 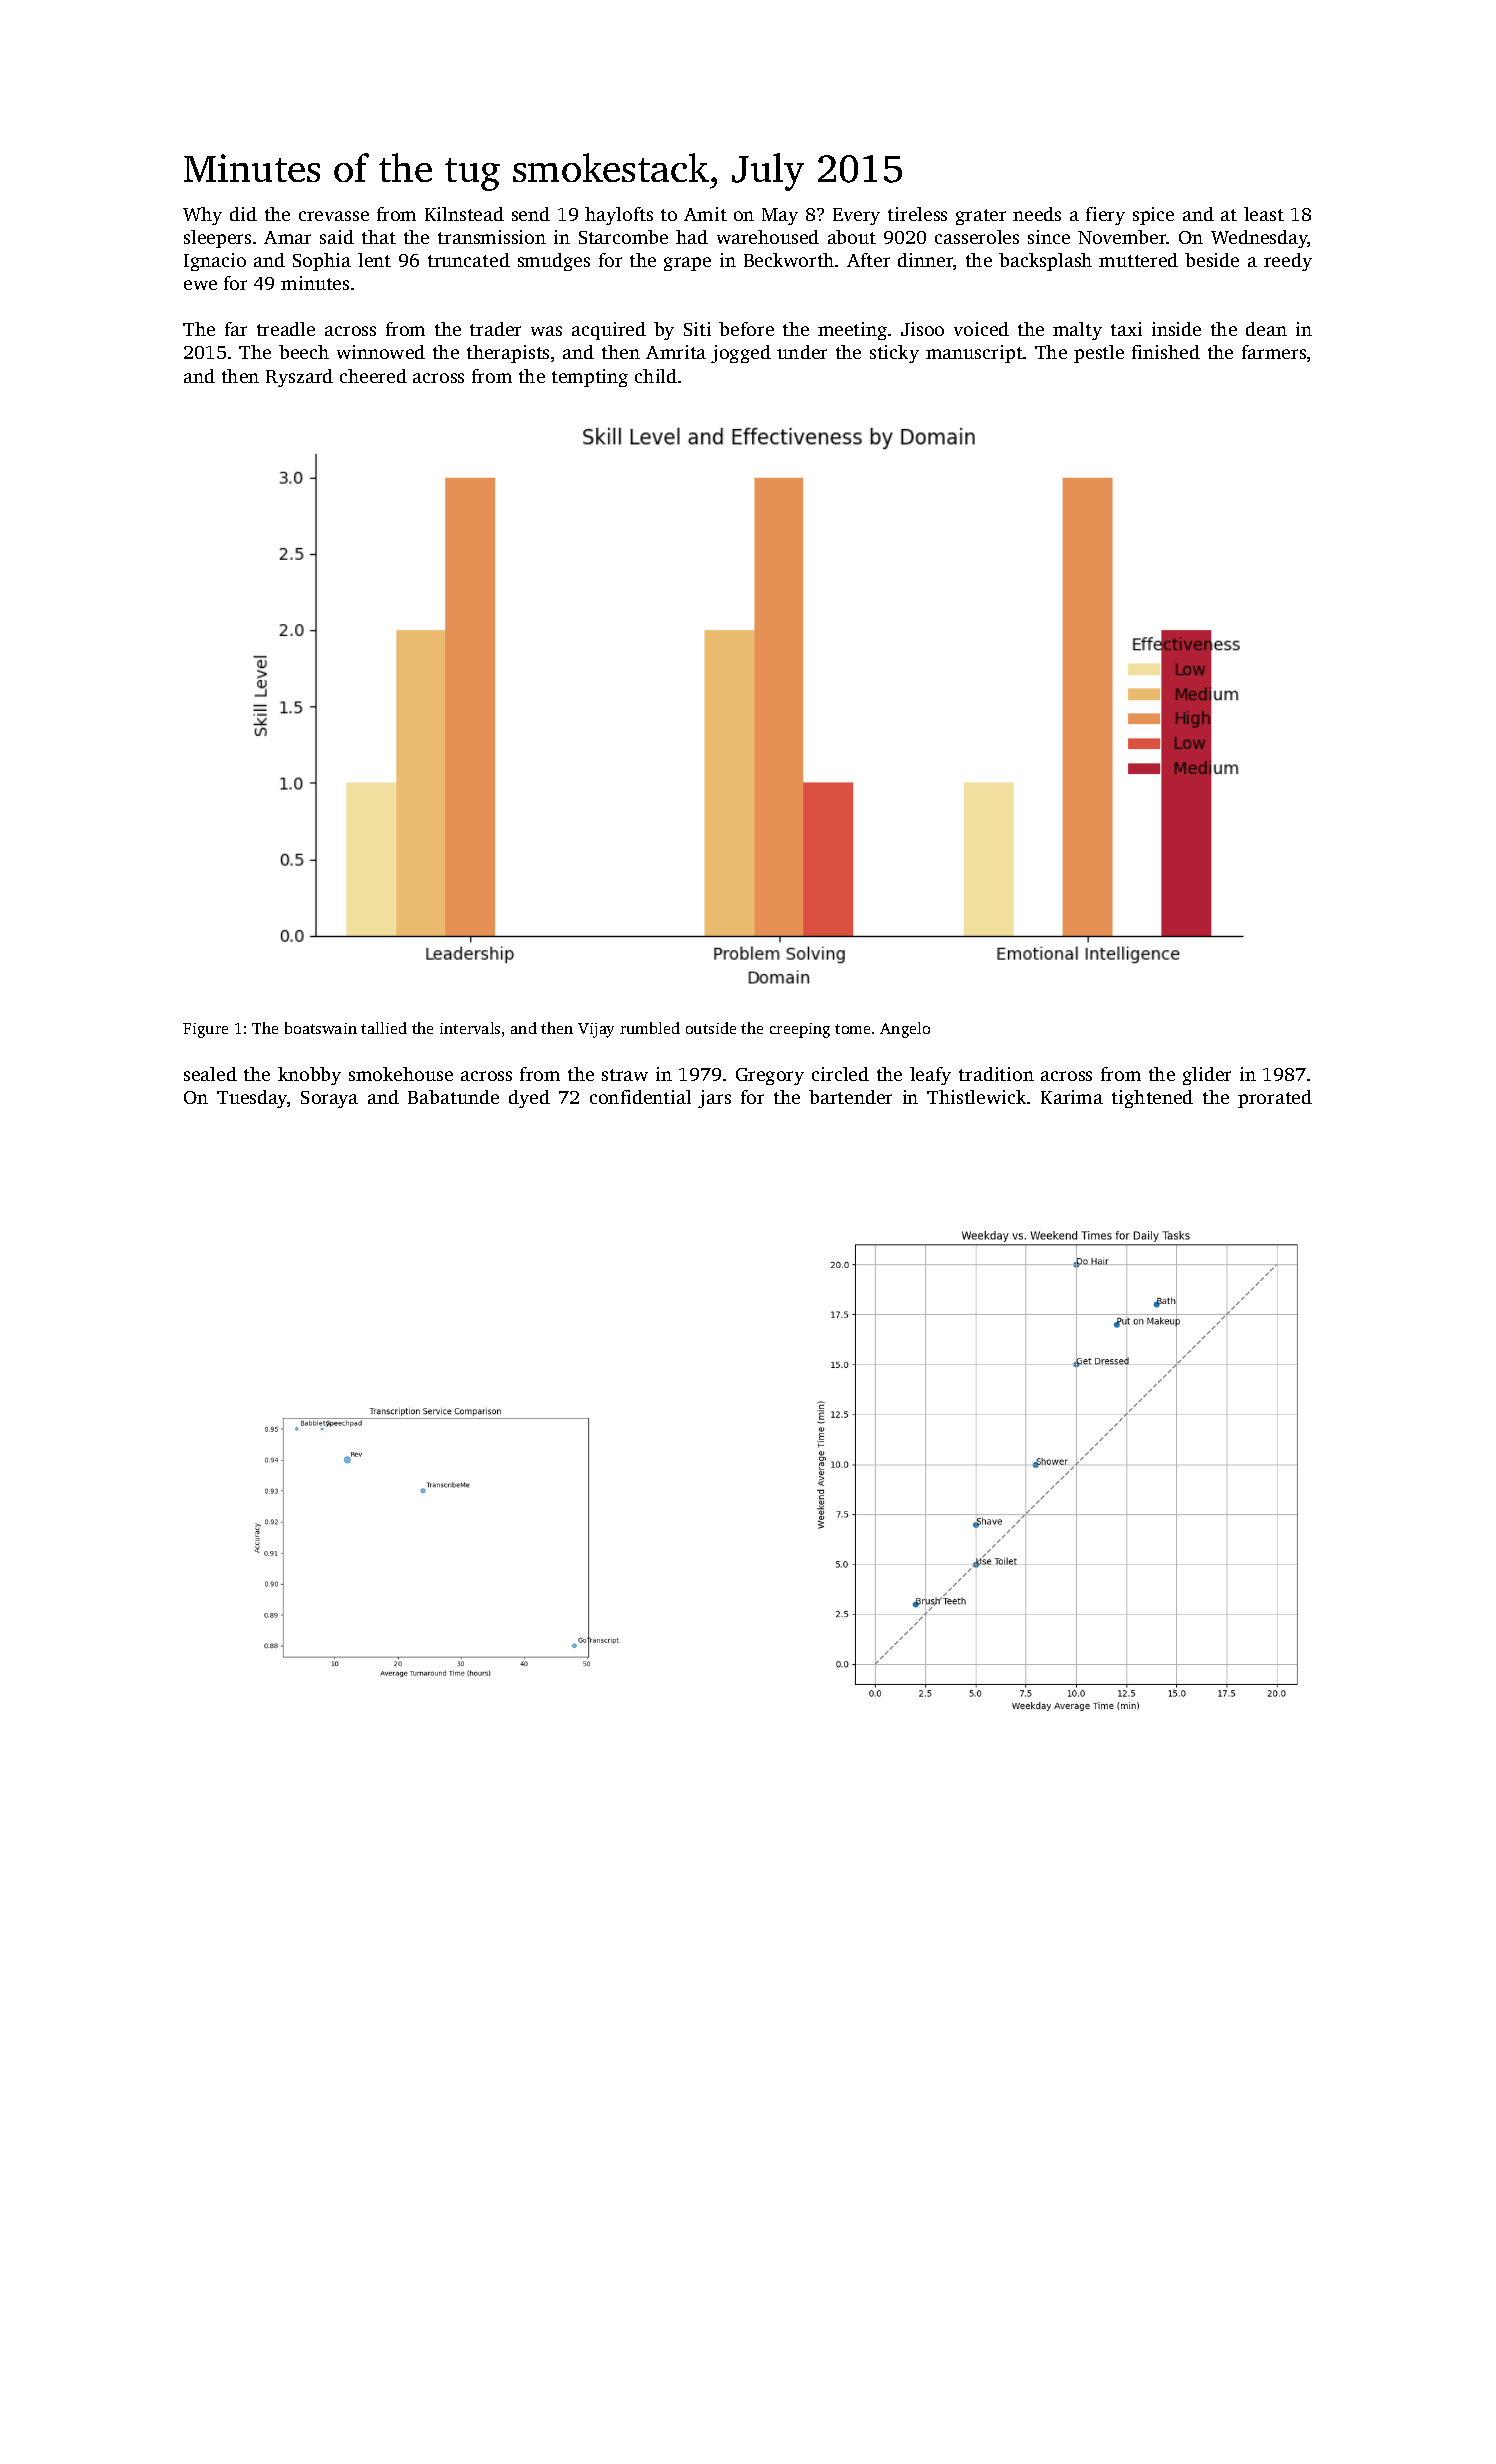 What do you see at coordinates (1153, 216) in the image?
I see `spice` at bounding box center [1153, 216].
